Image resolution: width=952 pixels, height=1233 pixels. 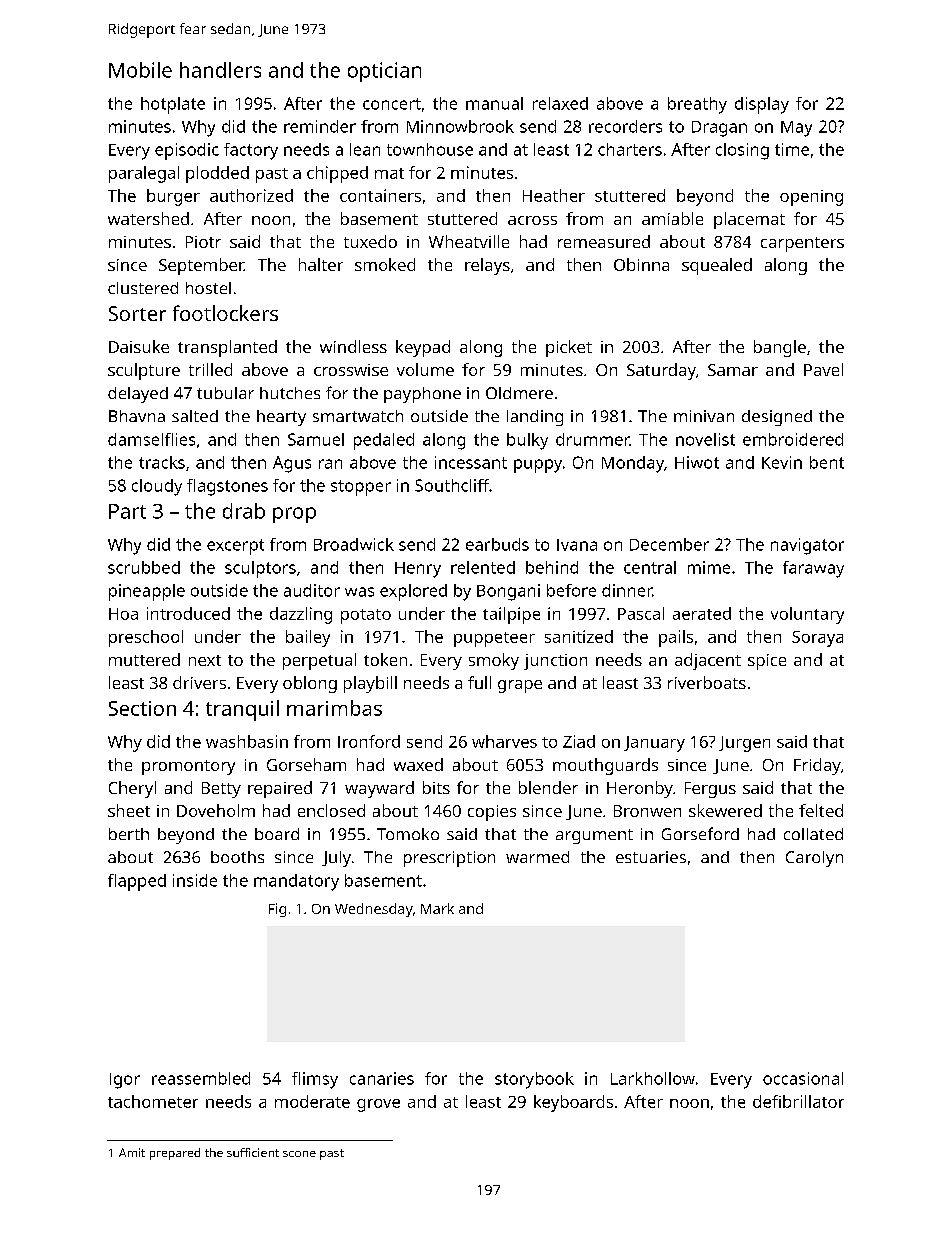 What do you see at coordinates (511, 615) in the document?
I see `tailpipe` at bounding box center [511, 615].
